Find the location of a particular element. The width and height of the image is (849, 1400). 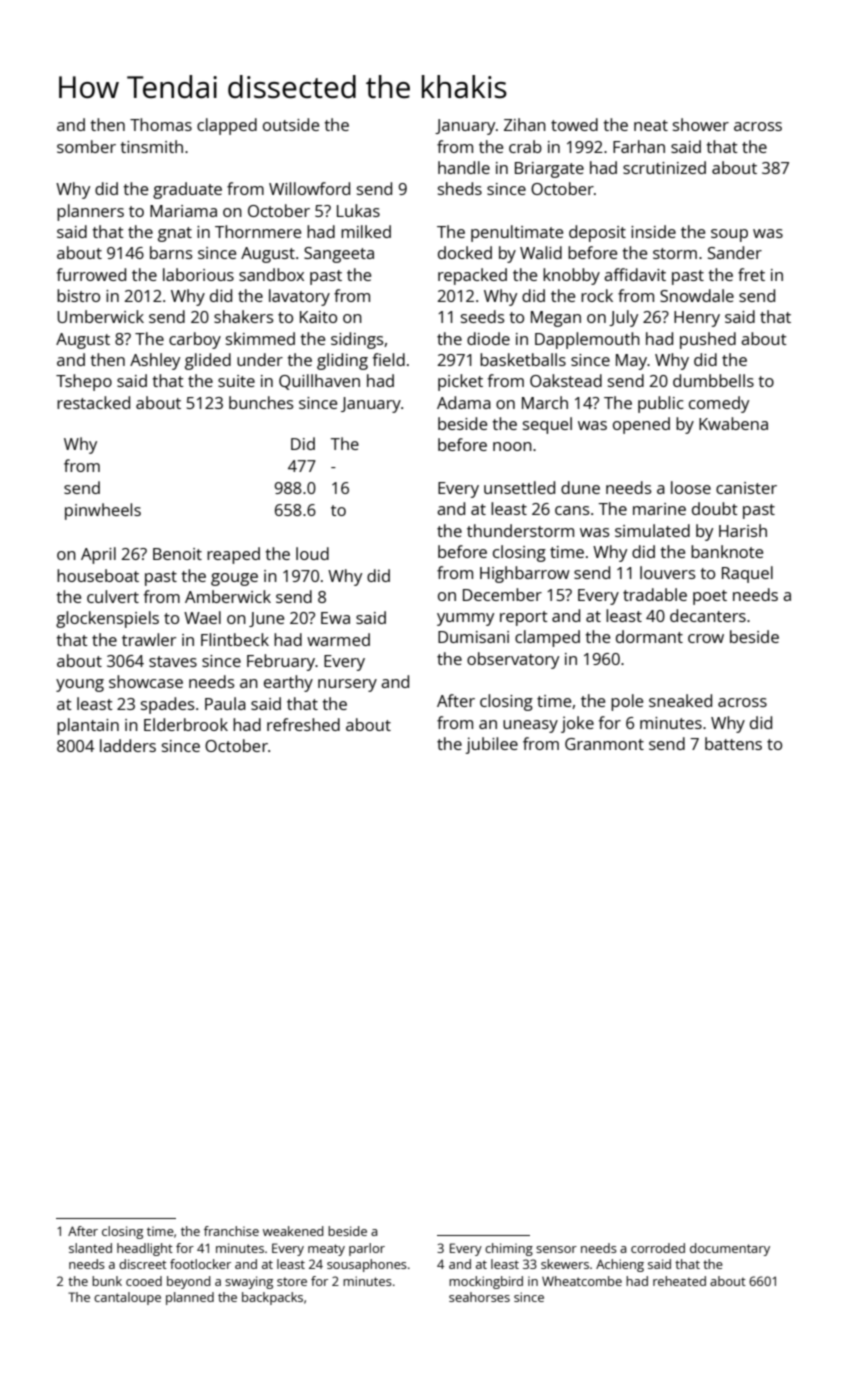

rock is located at coordinates (597, 295).
